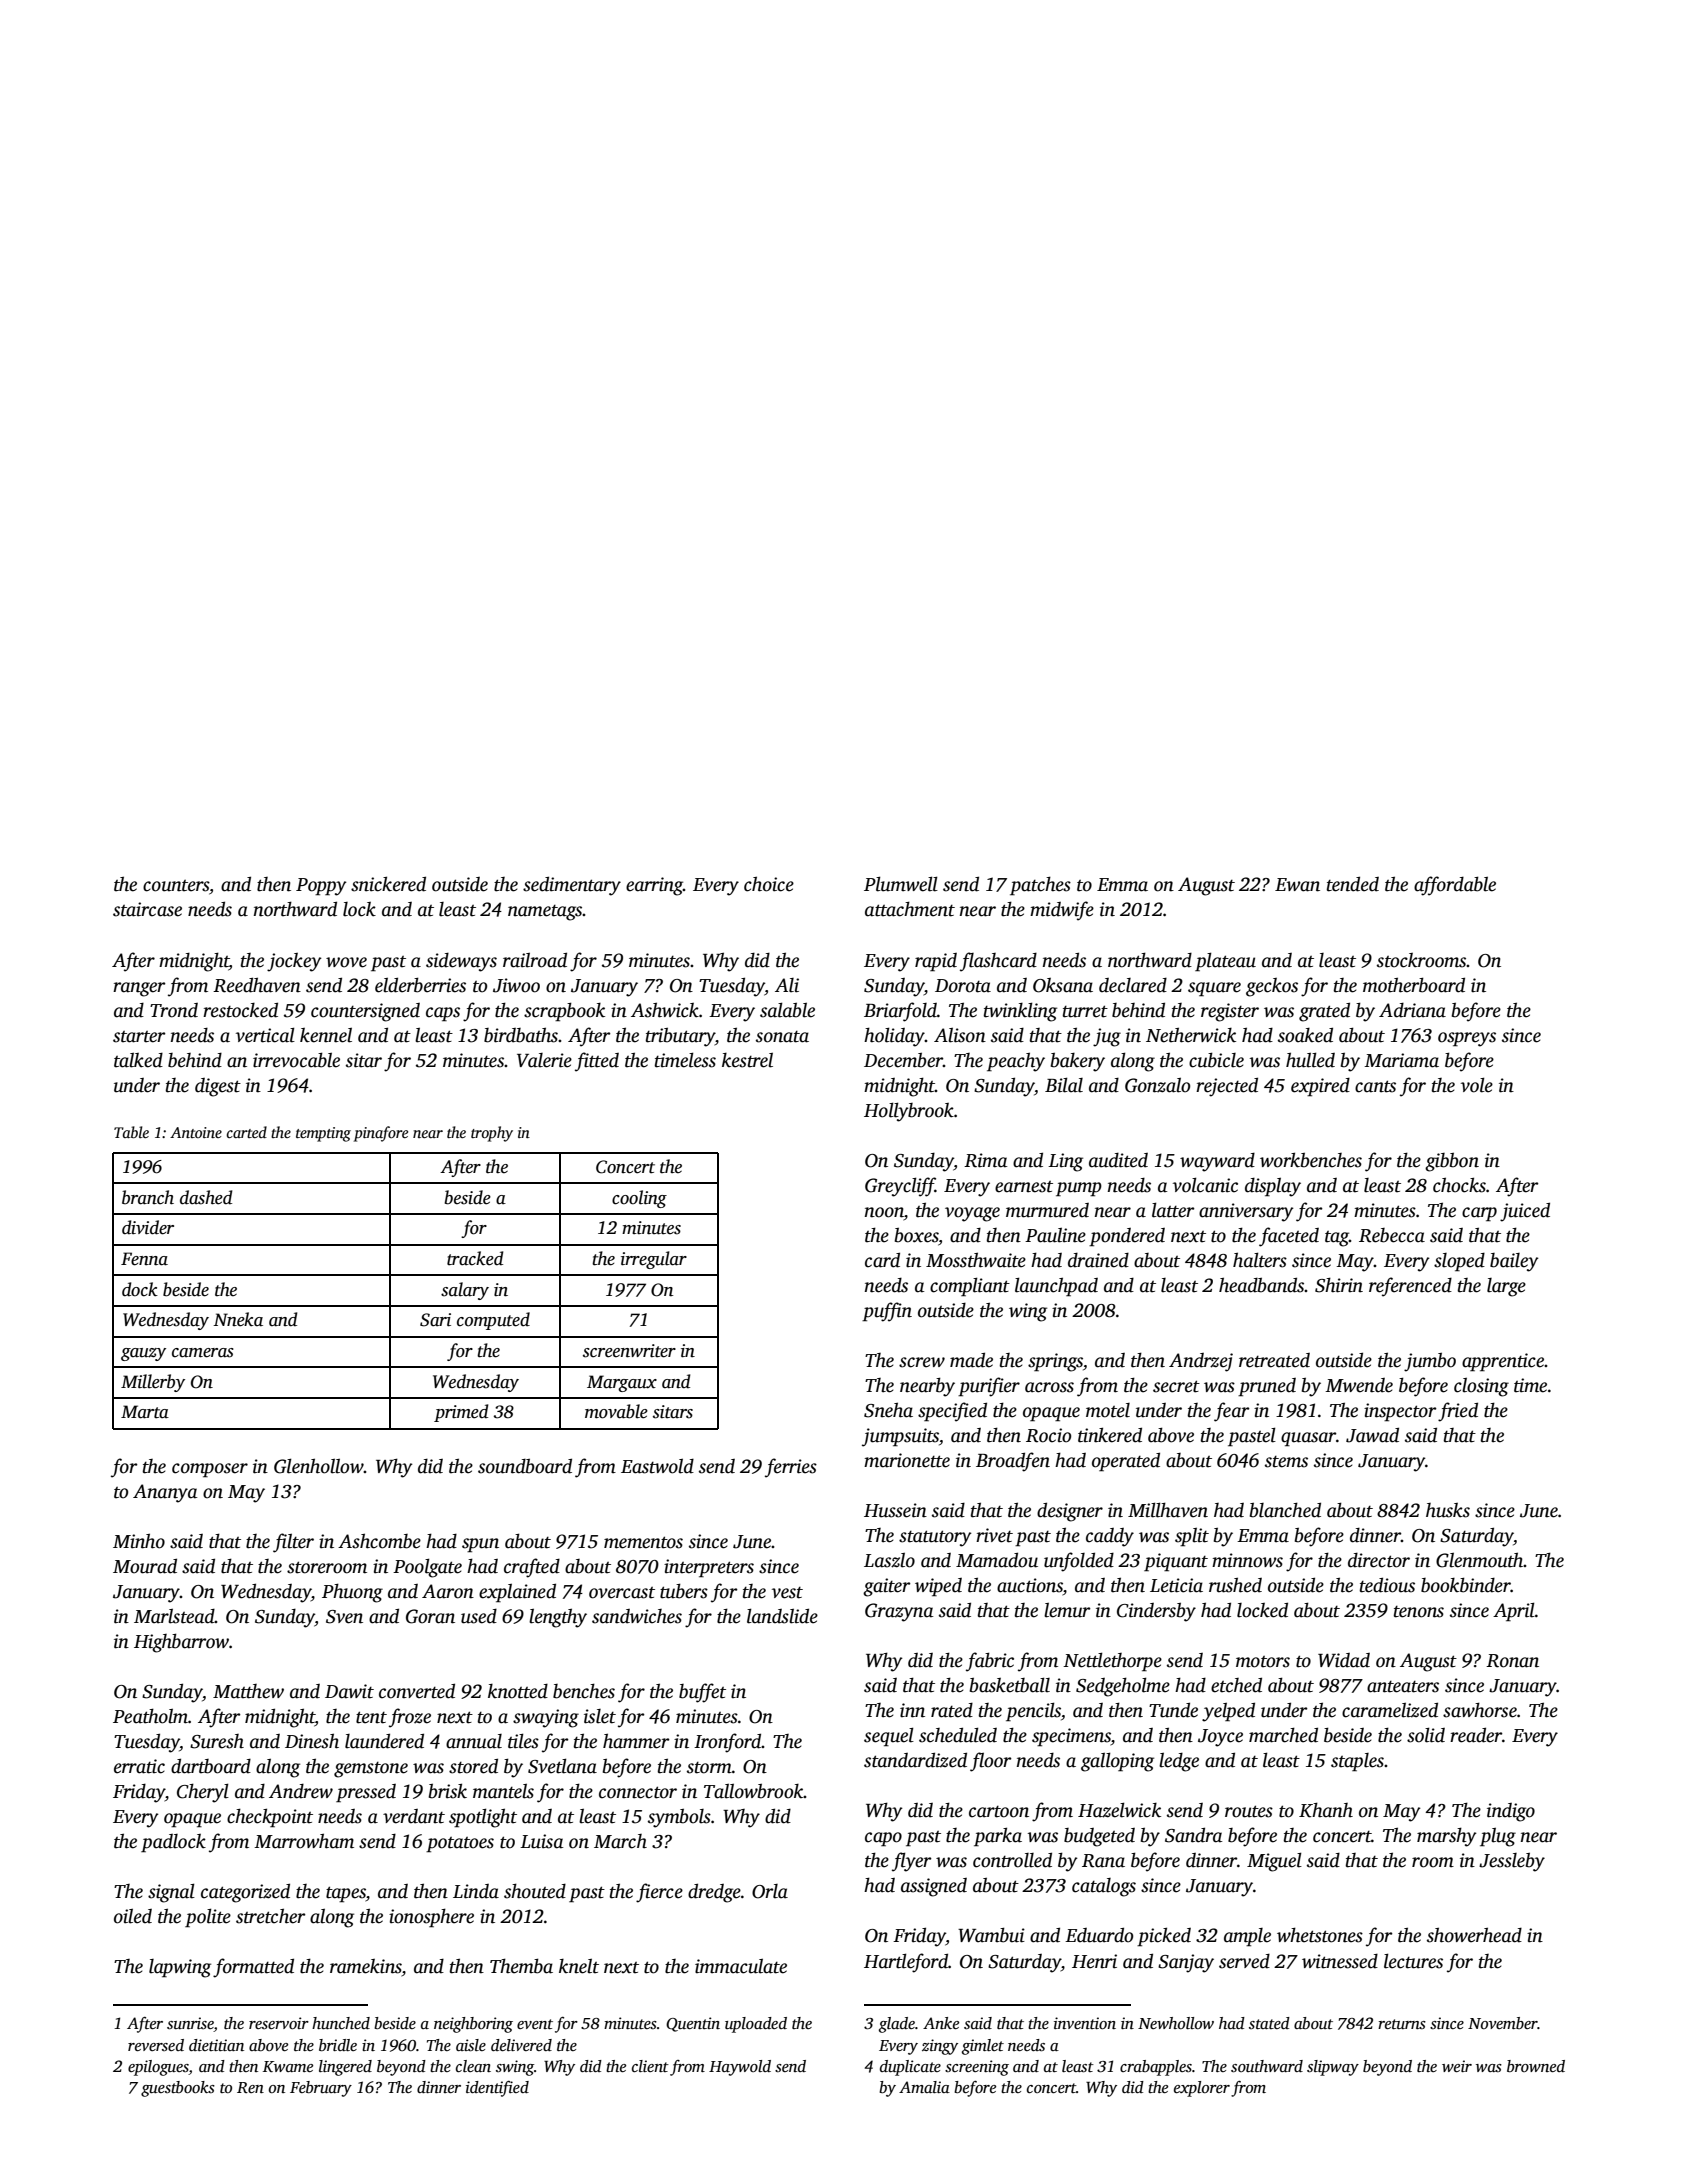  What do you see at coordinates (321, 887) in the page?
I see `Poppy` at bounding box center [321, 887].
